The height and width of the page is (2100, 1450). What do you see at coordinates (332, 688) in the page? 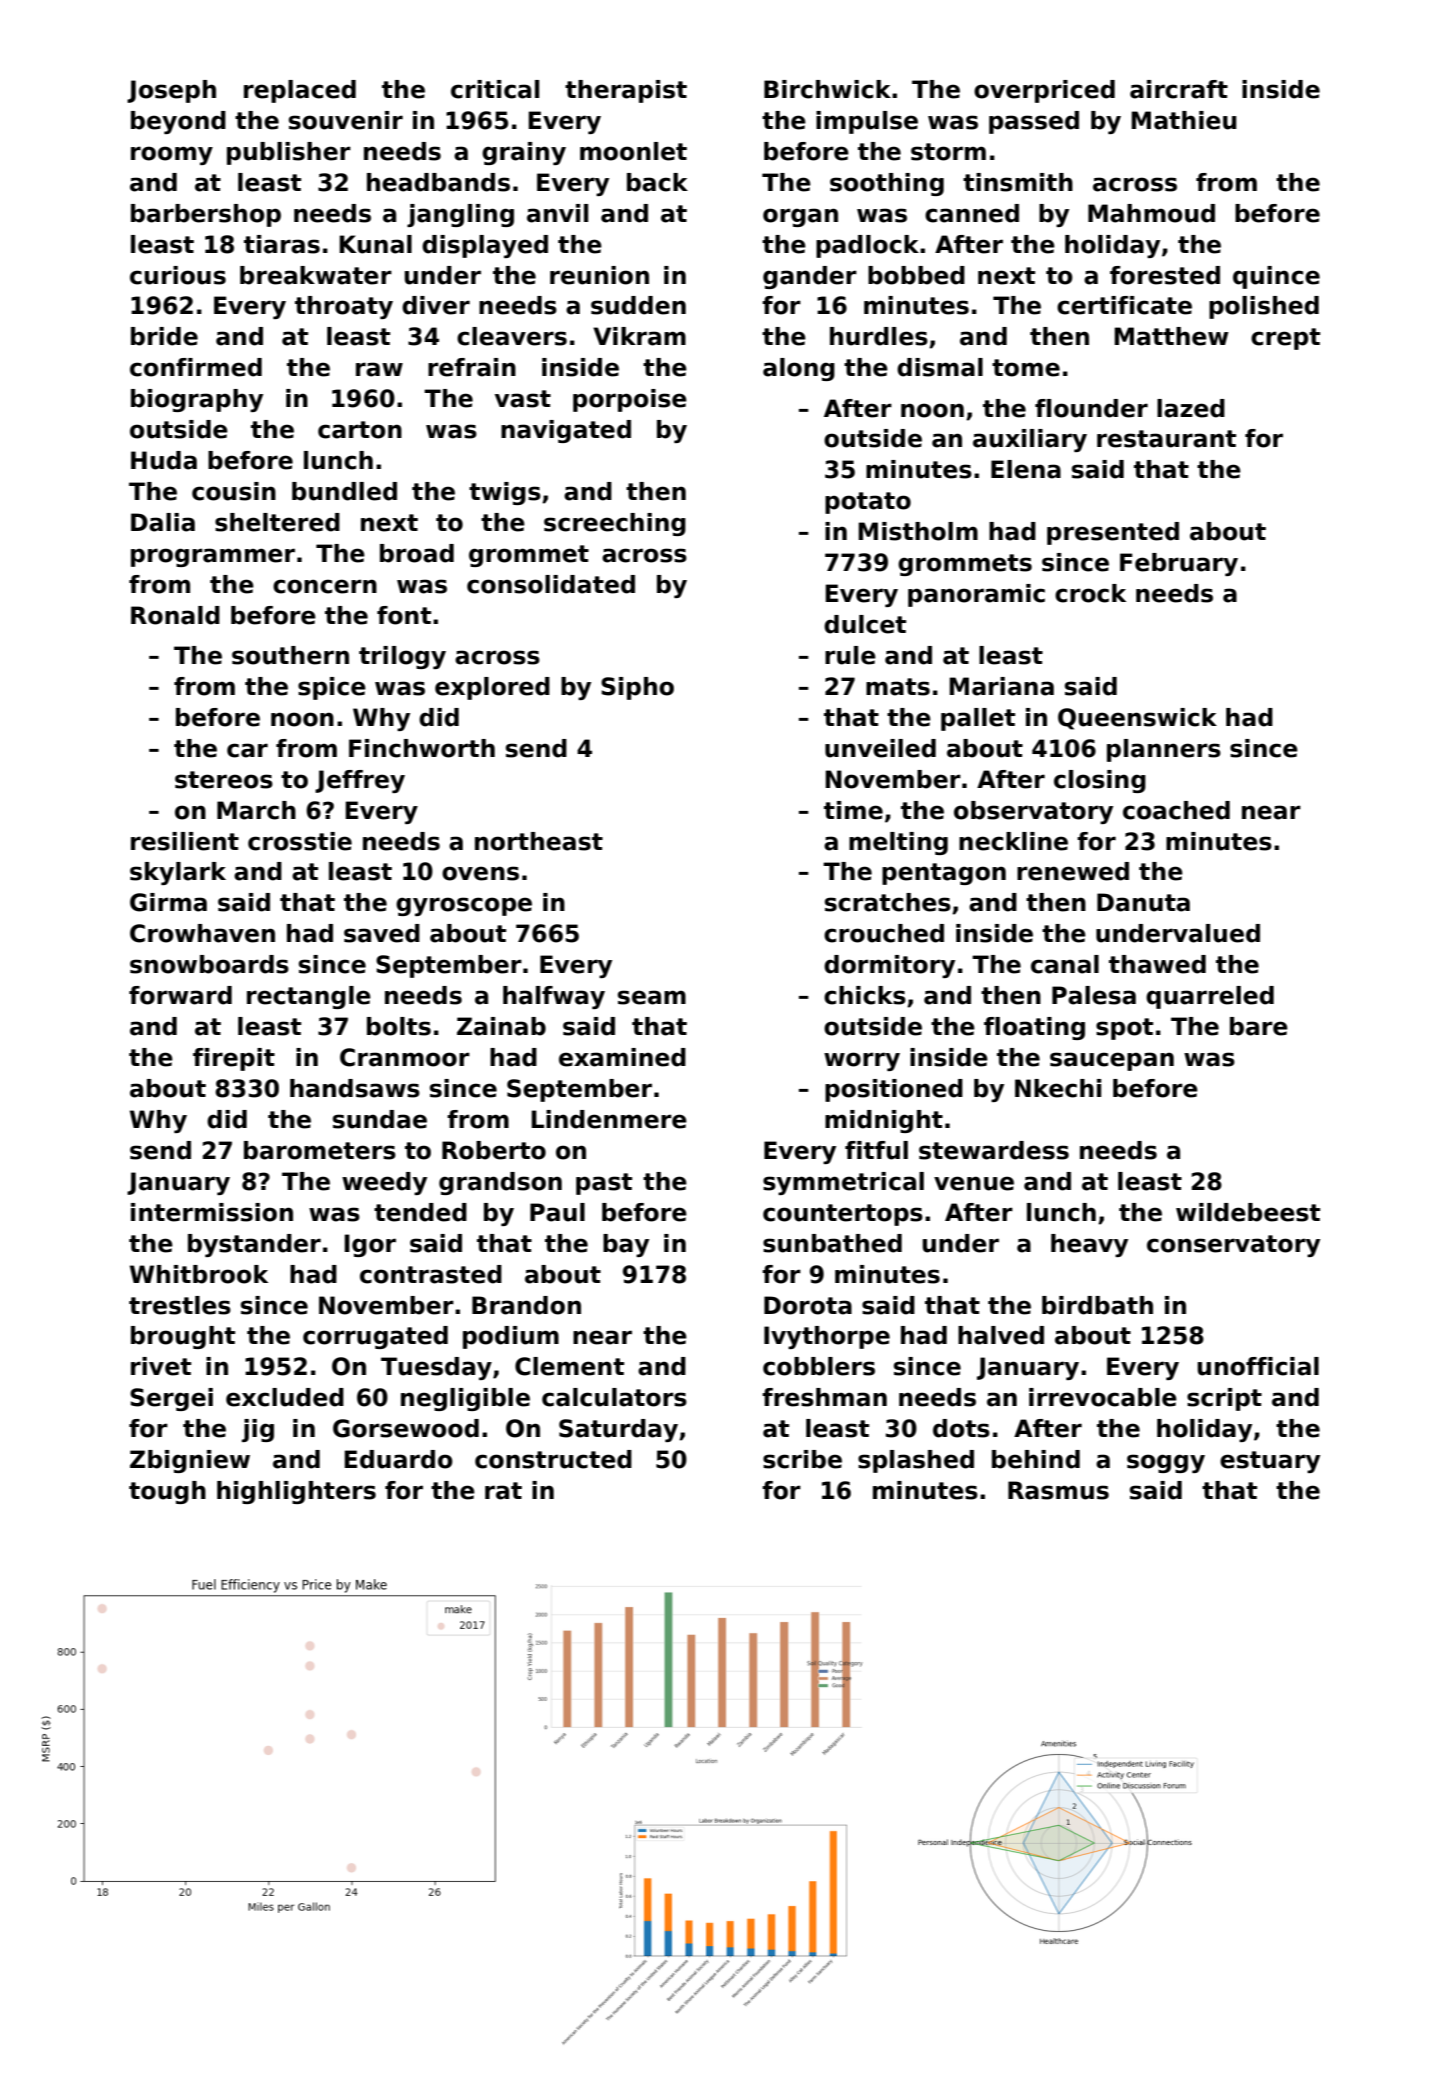
I see `spice` at bounding box center [332, 688].
